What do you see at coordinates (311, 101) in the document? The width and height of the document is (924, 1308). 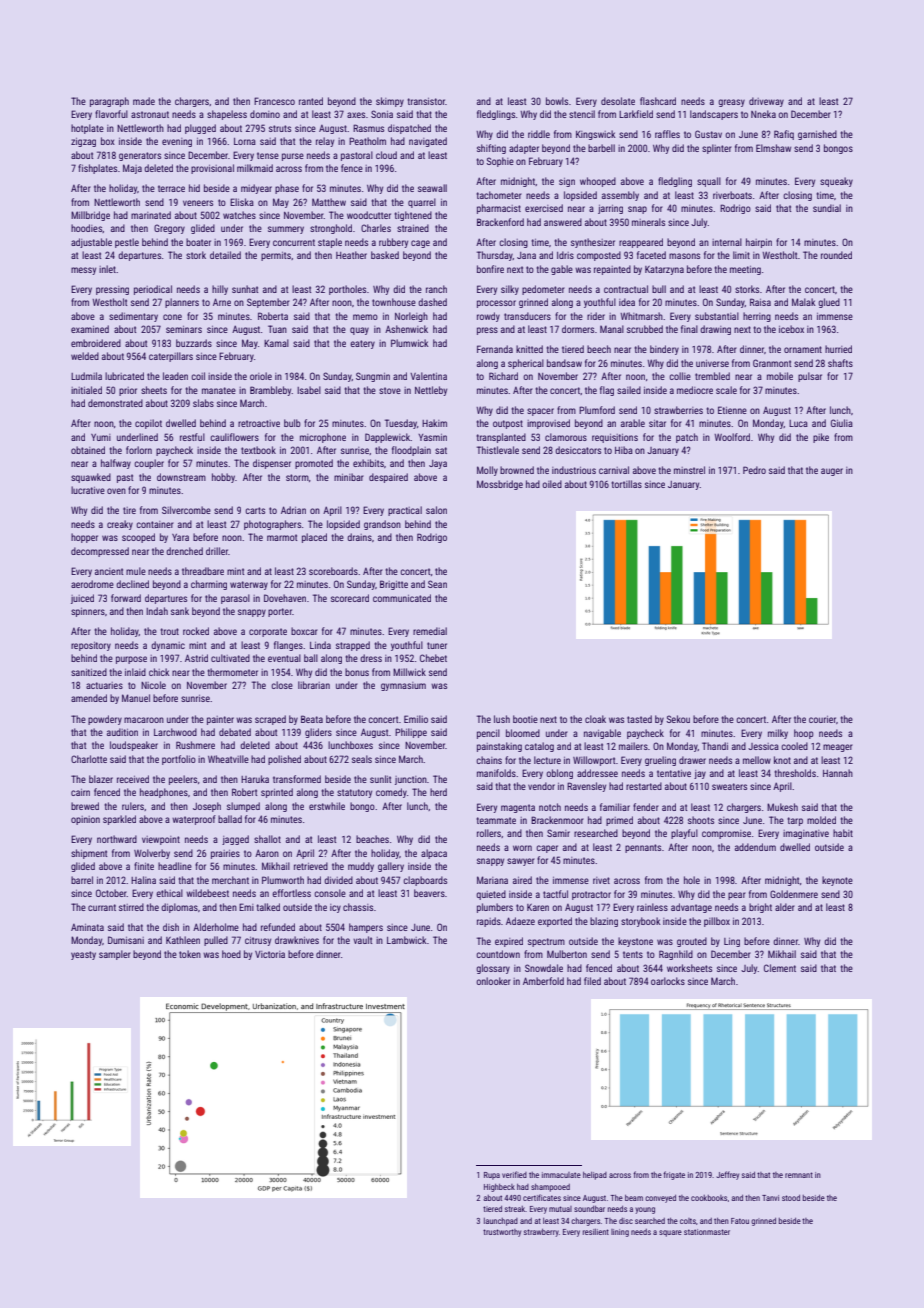 I see `ranted` at bounding box center [311, 101].
